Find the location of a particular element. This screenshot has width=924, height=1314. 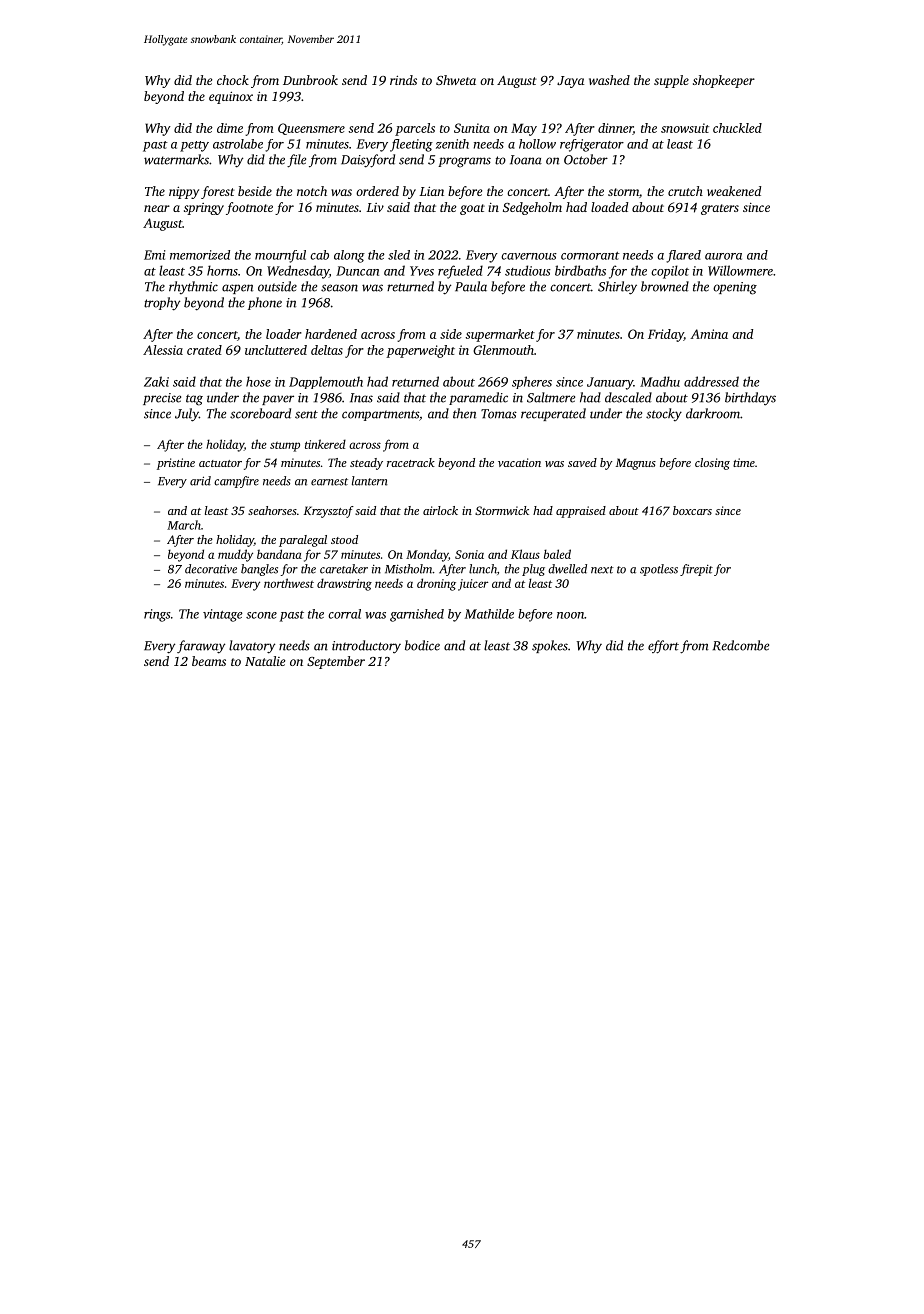

addressed is located at coordinates (711, 381).
